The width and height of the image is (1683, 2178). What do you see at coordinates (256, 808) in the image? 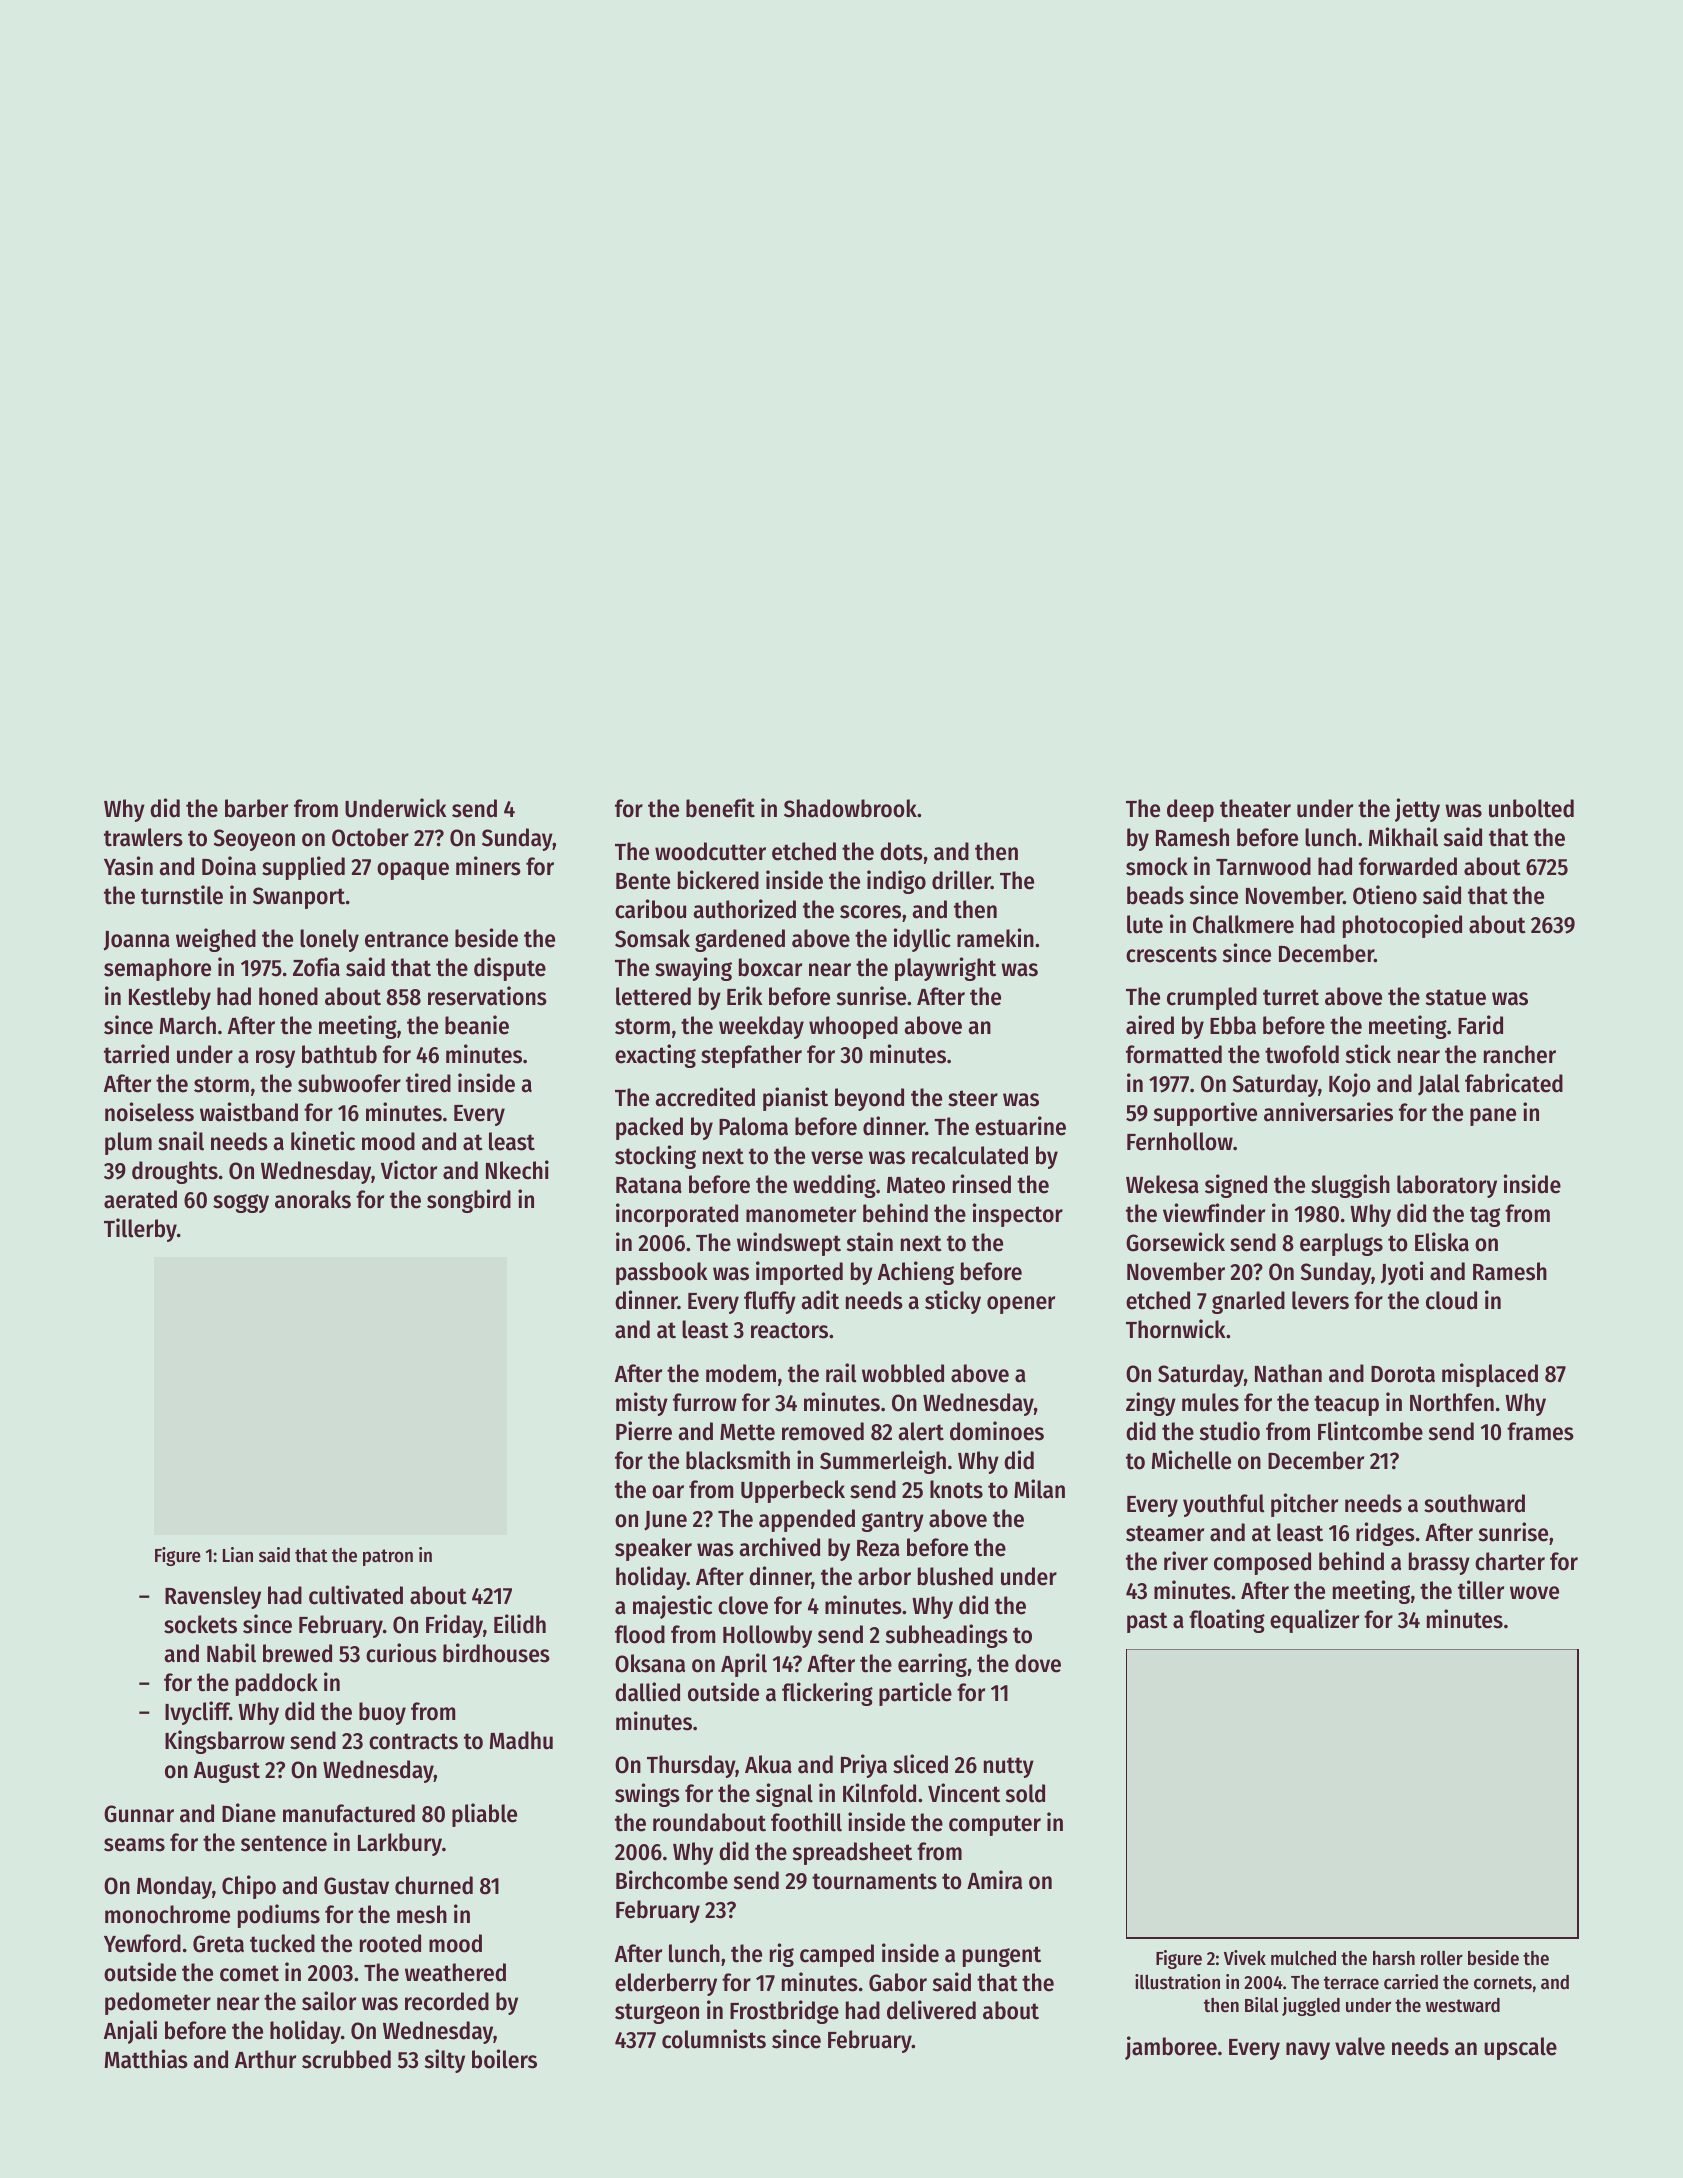
I see `barber` at bounding box center [256, 808].
